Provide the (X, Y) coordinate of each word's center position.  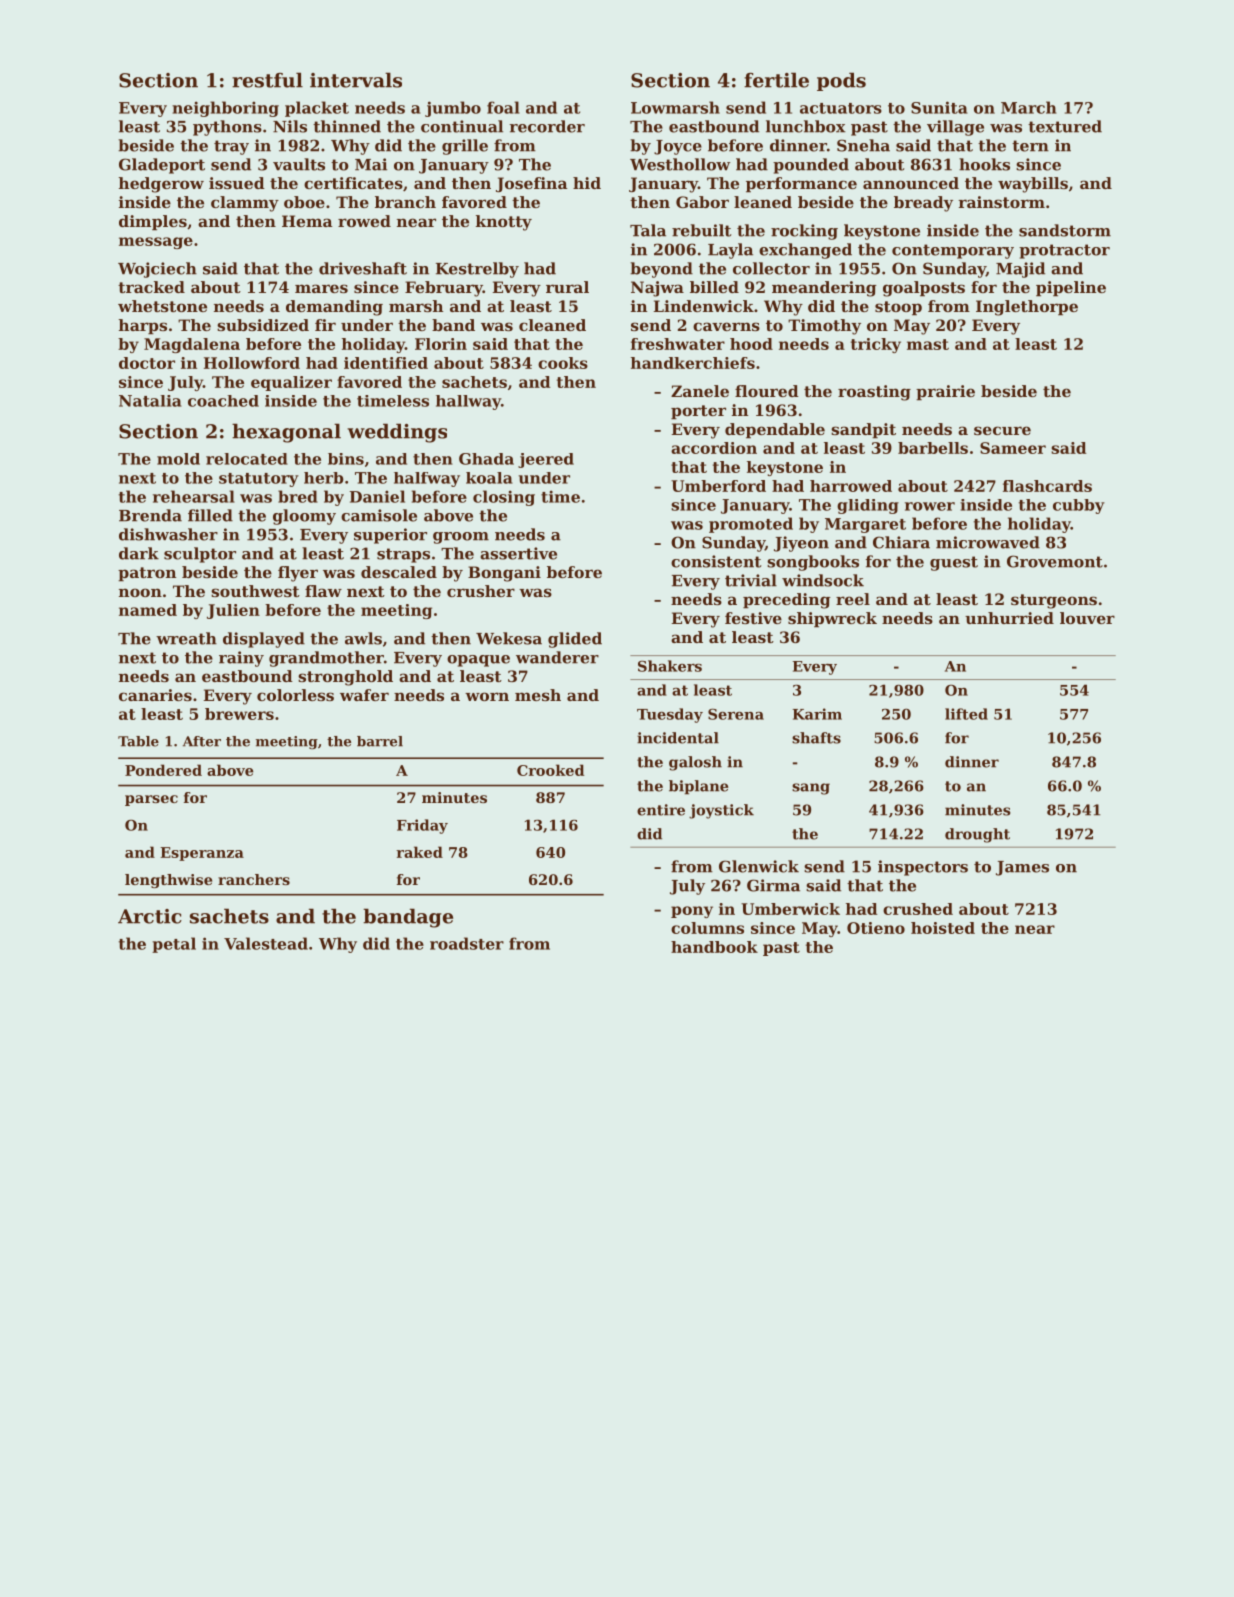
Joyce (678, 147)
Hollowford (252, 363)
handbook (714, 947)
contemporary (953, 251)
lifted (966, 714)
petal (174, 945)
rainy (241, 659)
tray (231, 147)
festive (753, 618)
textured (1065, 126)
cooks (563, 363)
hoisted (943, 928)
